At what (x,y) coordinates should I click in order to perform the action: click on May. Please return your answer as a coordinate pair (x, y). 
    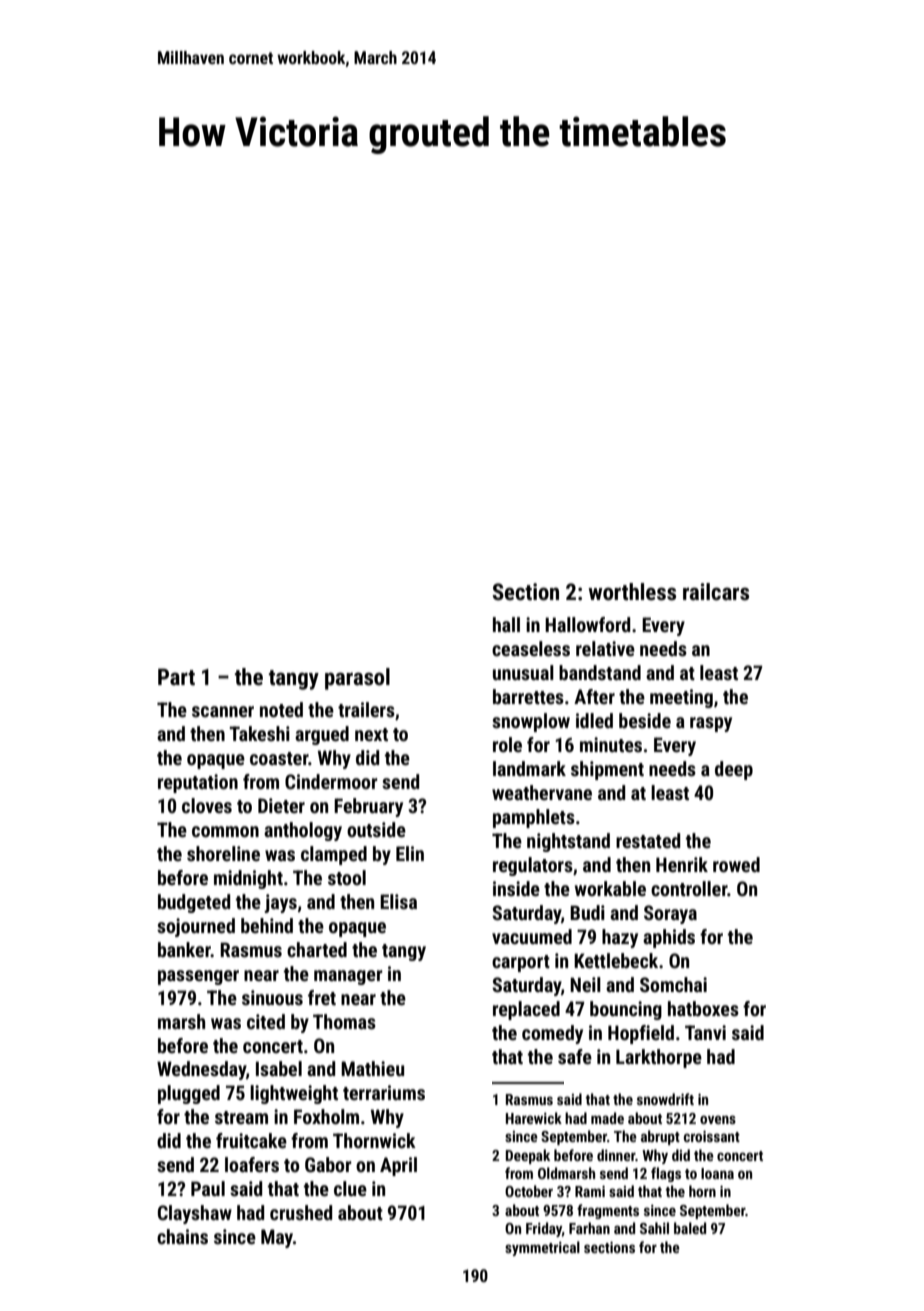
    Looking at the image, I should click on (277, 1238).
